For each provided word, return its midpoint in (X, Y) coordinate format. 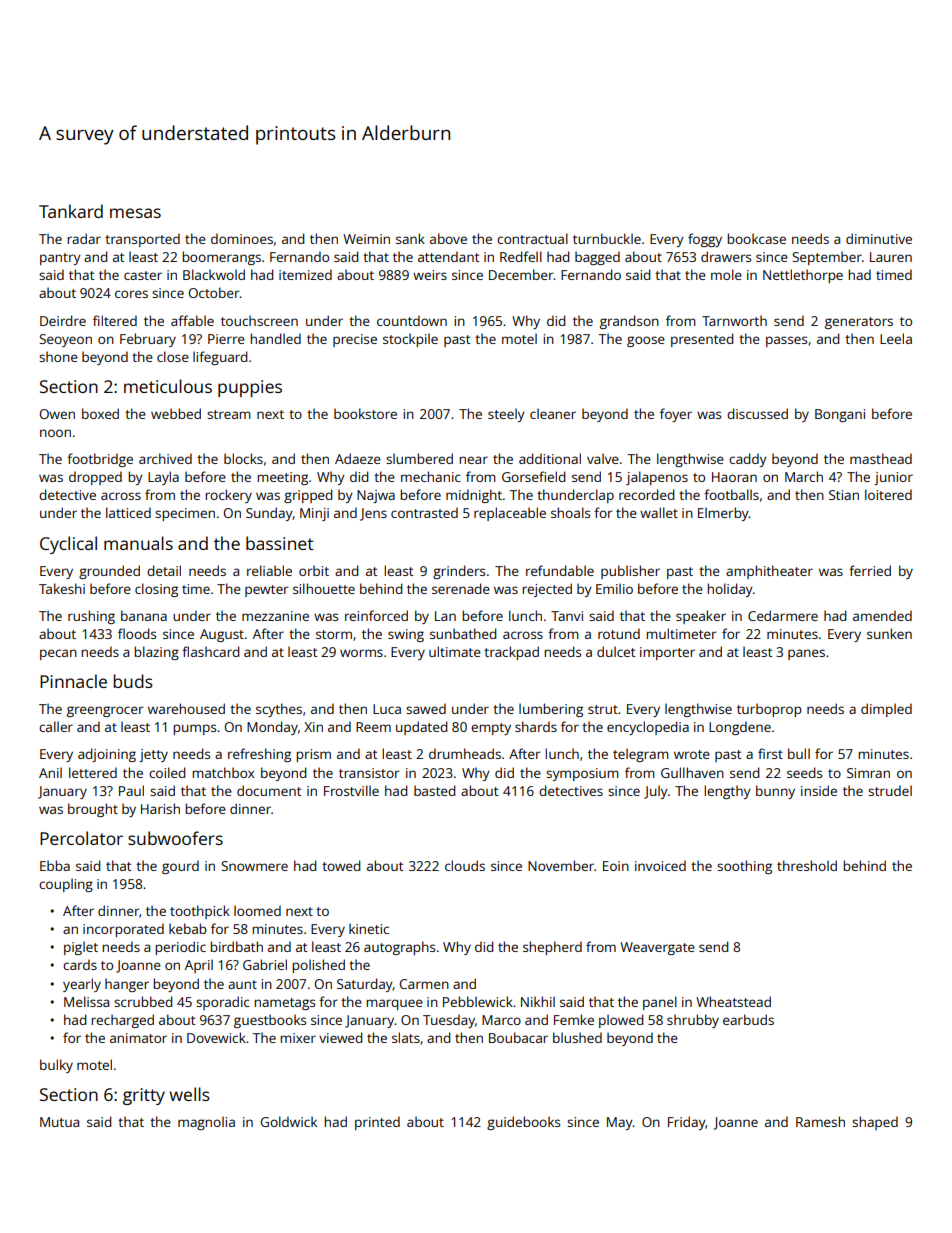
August (222, 635)
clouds (465, 865)
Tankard (71, 211)
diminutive (879, 238)
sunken (889, 633)
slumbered (419, 458)
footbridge (100, 460)
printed (377, 1123)
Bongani (840, 415)
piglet (81, 948)
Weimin (366, 239)
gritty (144, 1096)
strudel (890, 790)
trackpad (511, 653)
